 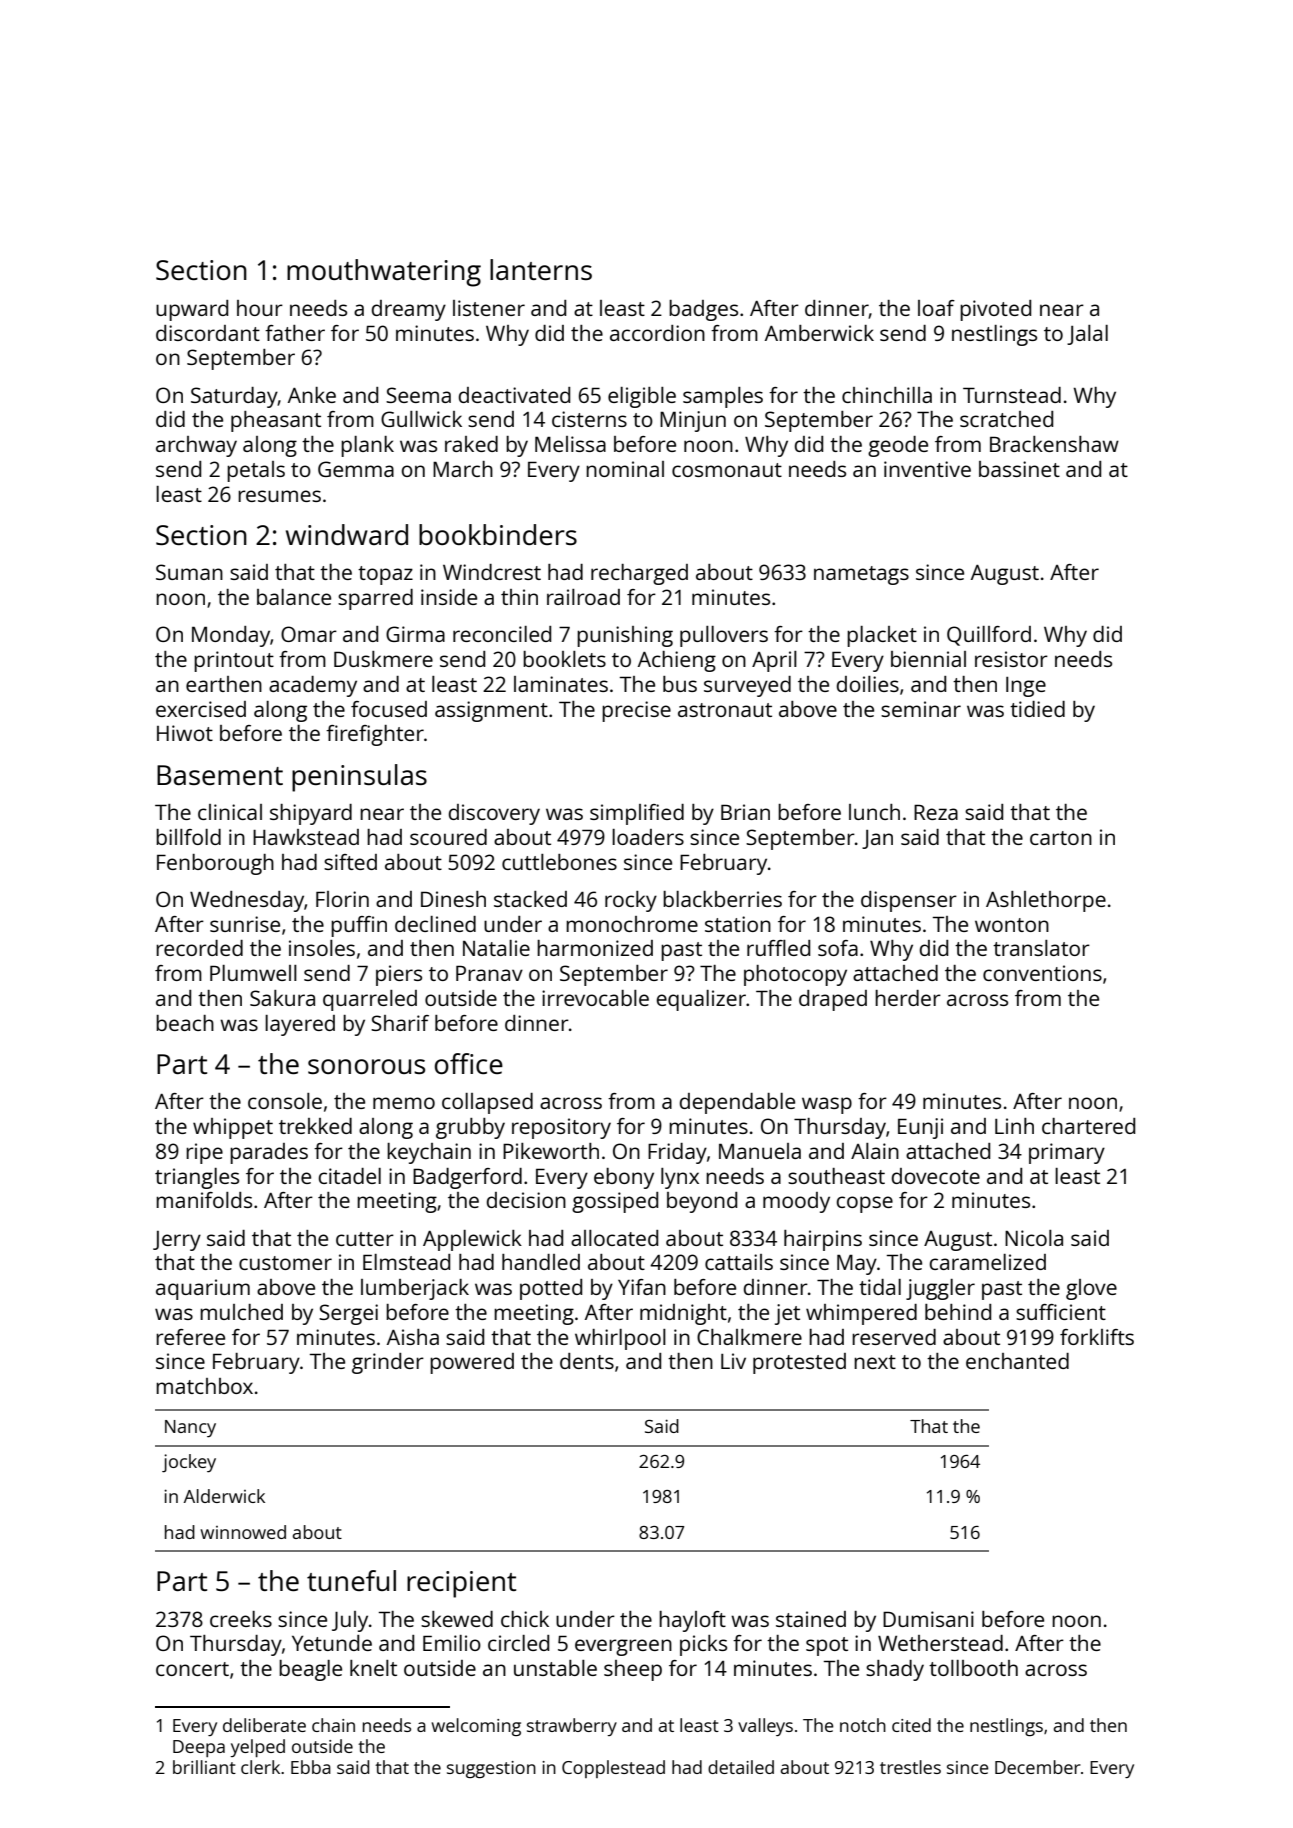 What do you see at coordinates (898, 446) in the screenshot?
I see `geode` at bounding box center [898, 446].
